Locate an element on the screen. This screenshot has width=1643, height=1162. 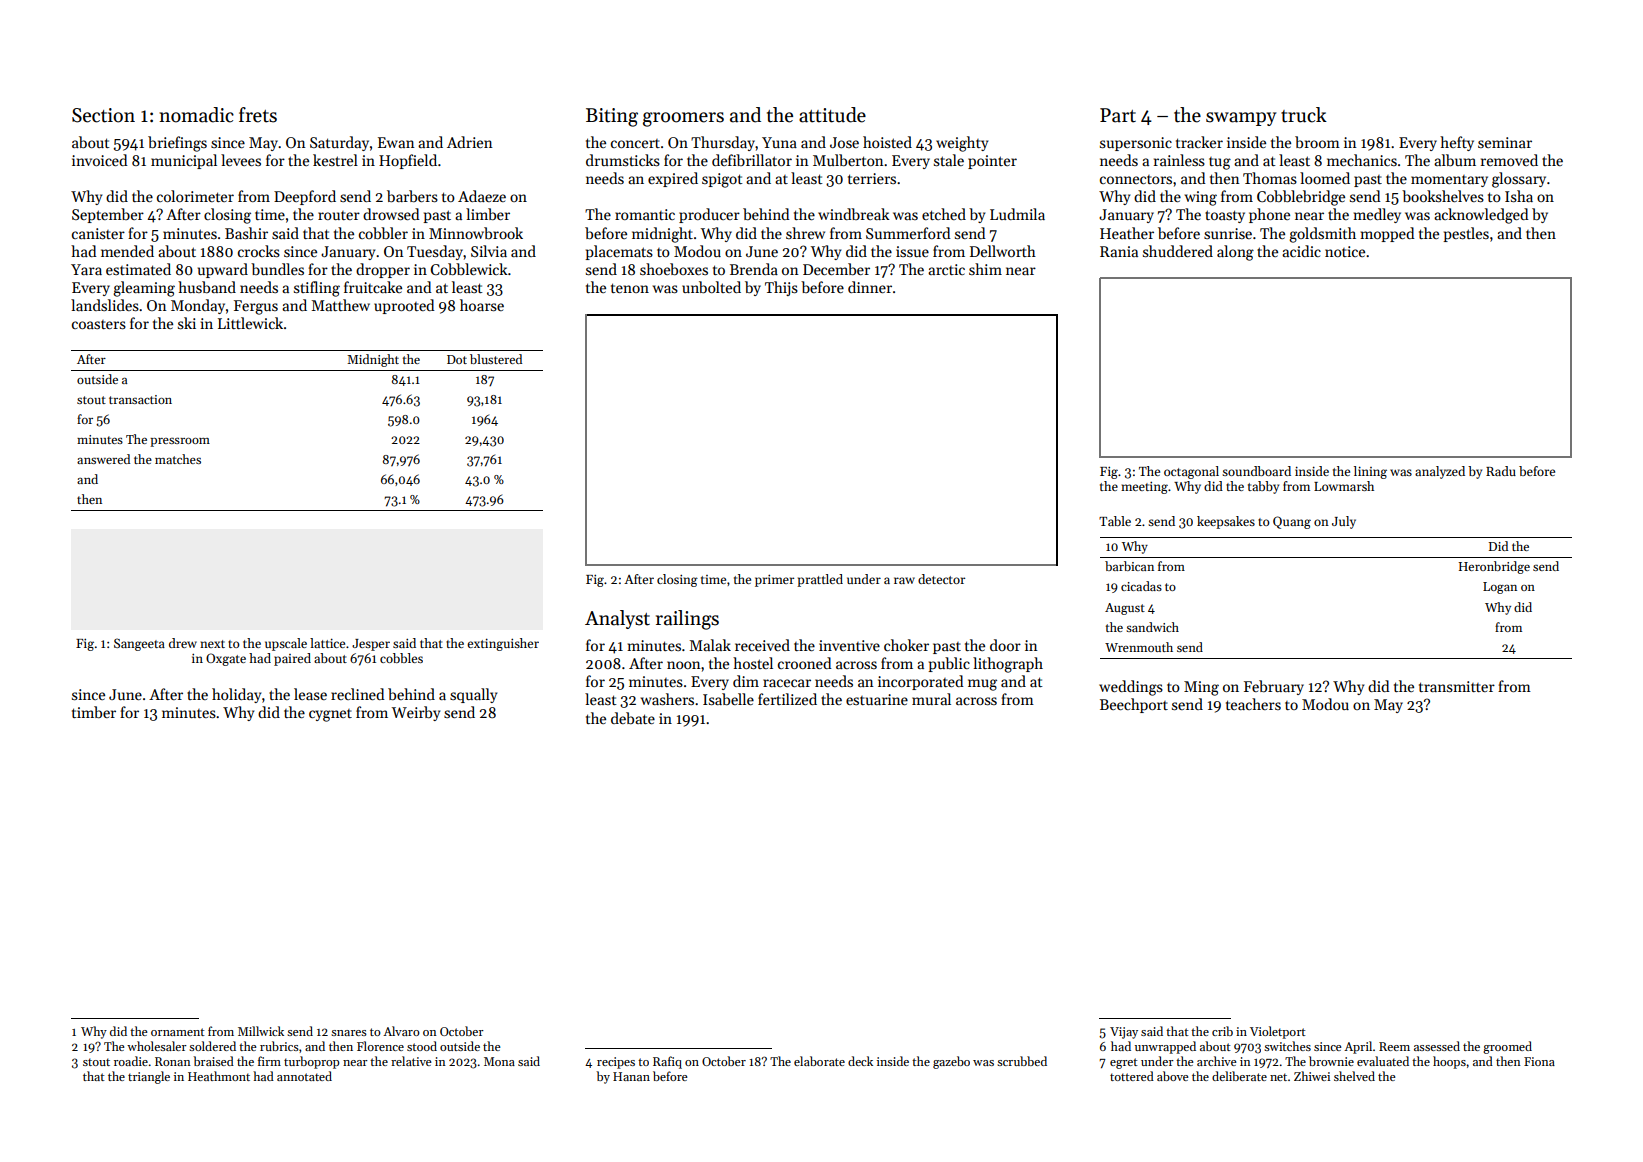
matches is located at coordinates (178, 459).
